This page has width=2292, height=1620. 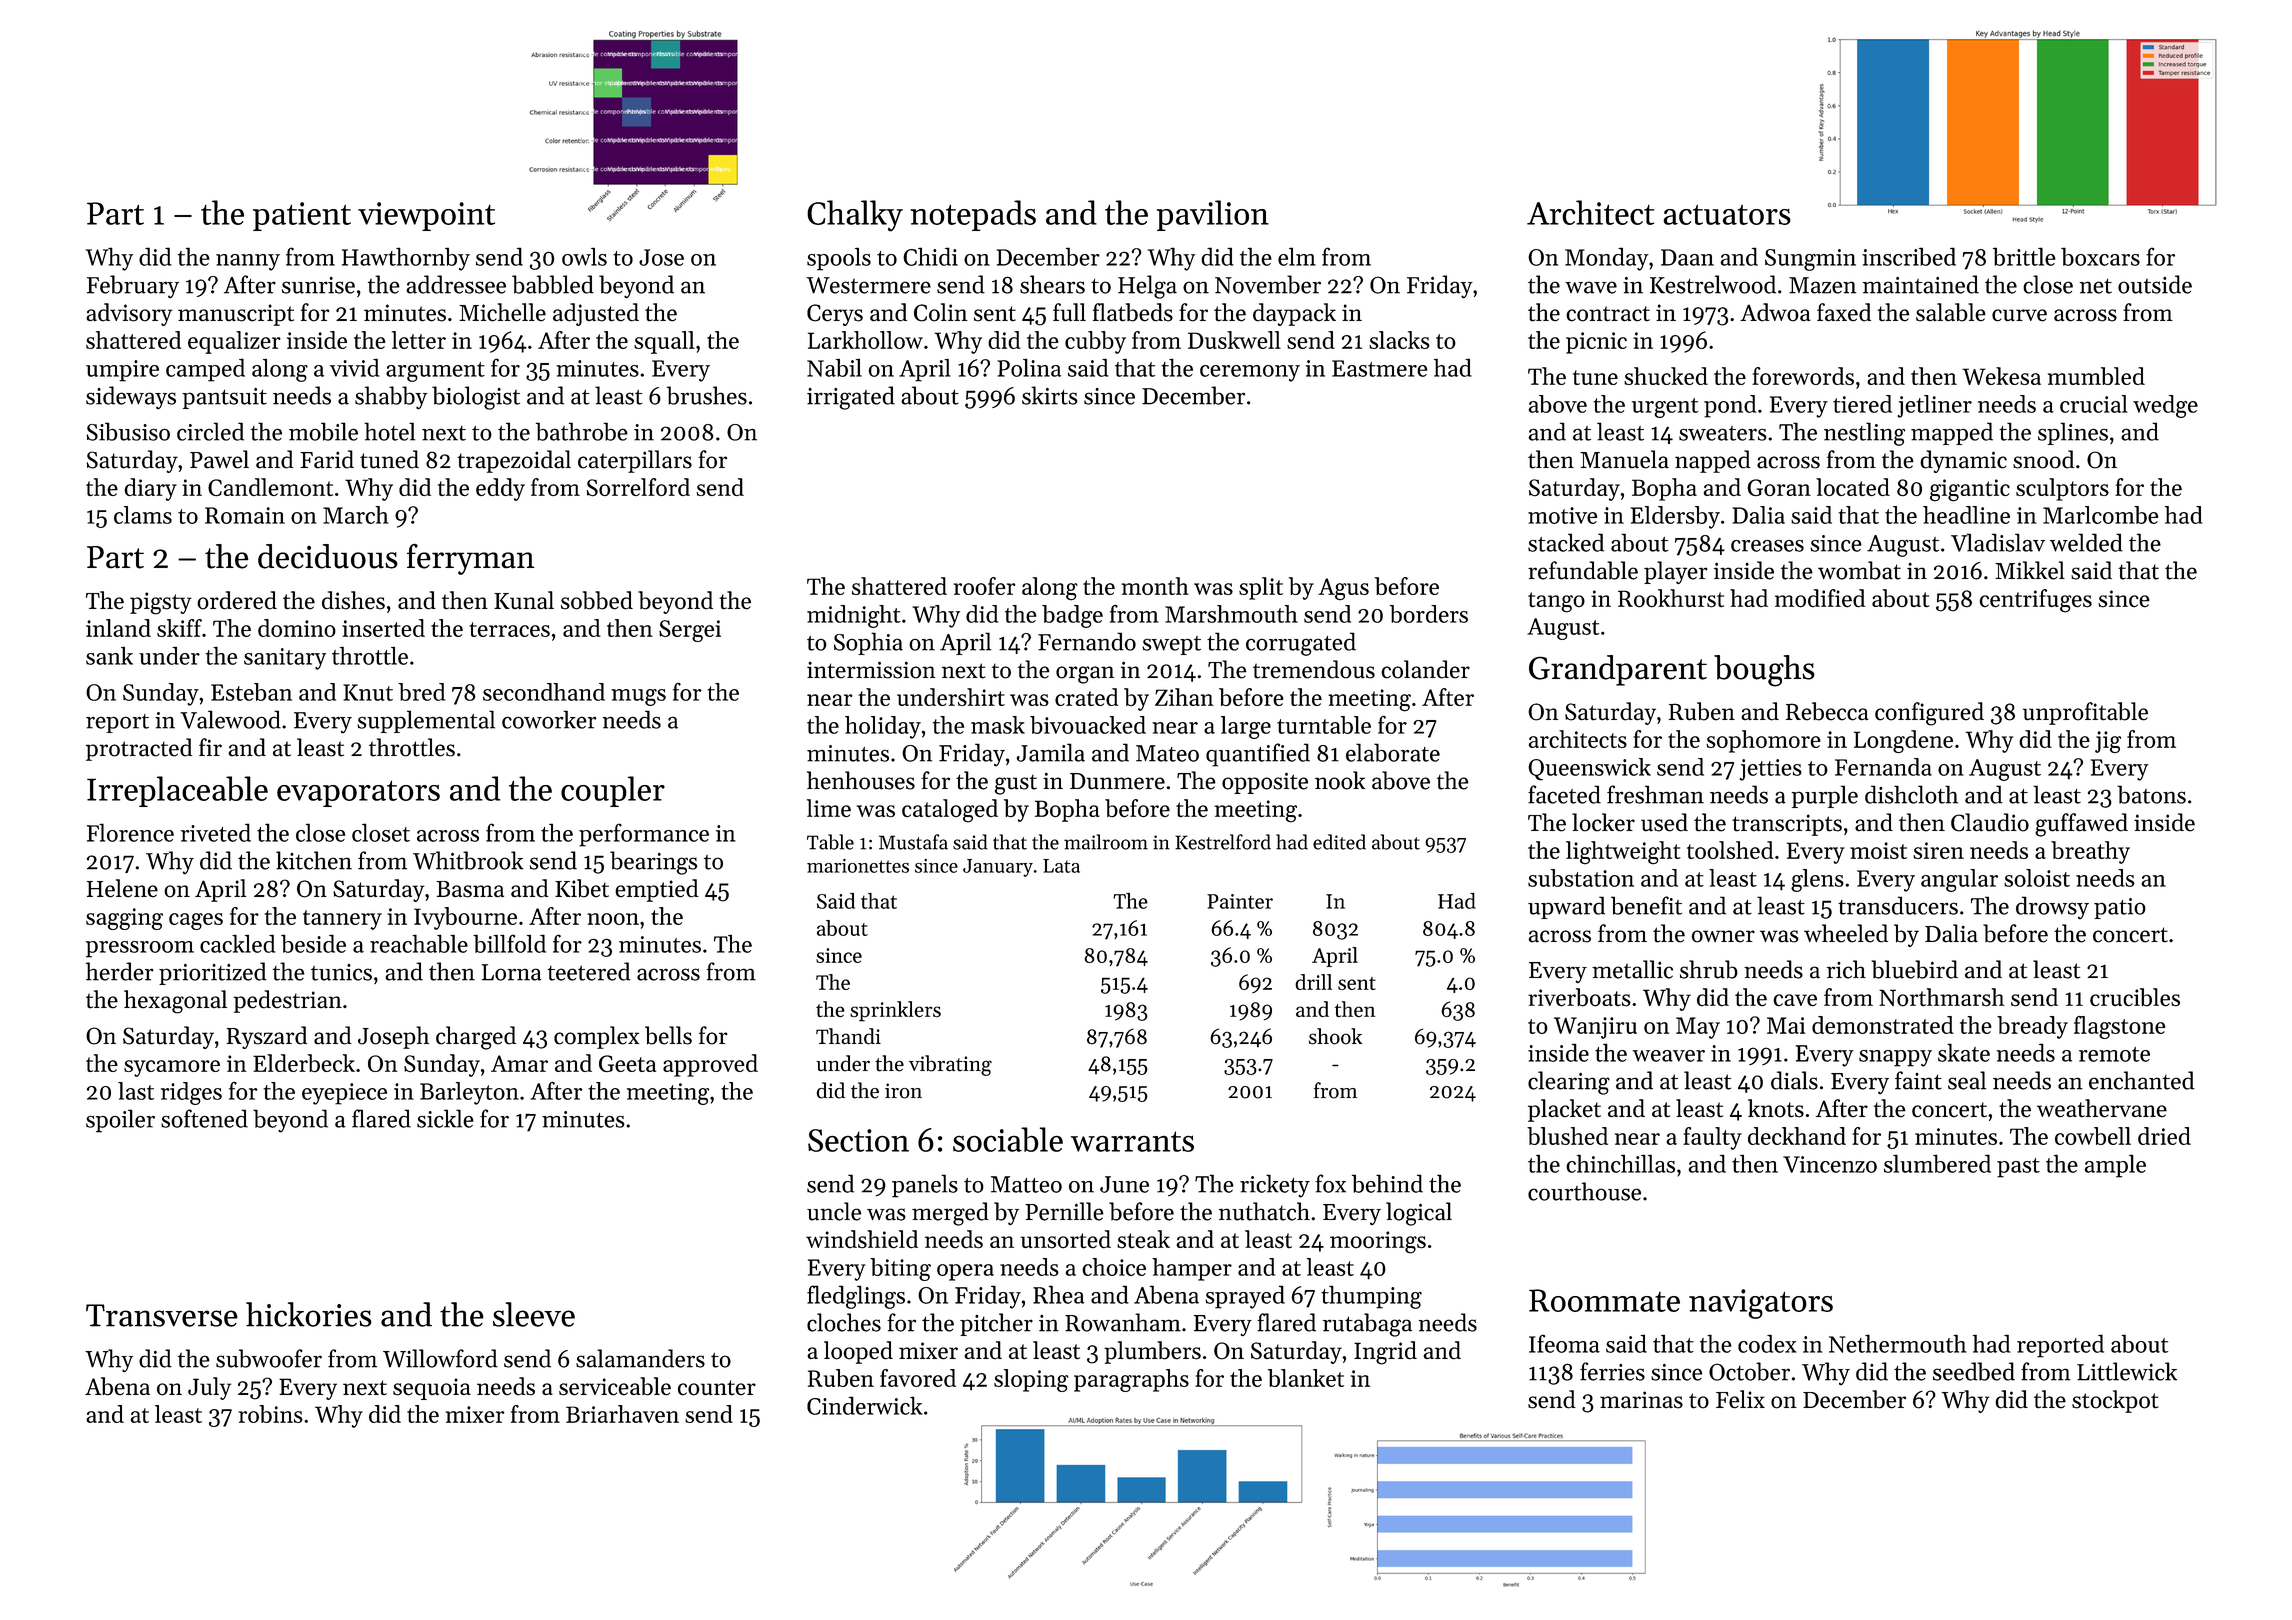 What do you see at coordinates (2096, 376) in the page?
I see `mumbled` at bounding box center [2096, 376].
